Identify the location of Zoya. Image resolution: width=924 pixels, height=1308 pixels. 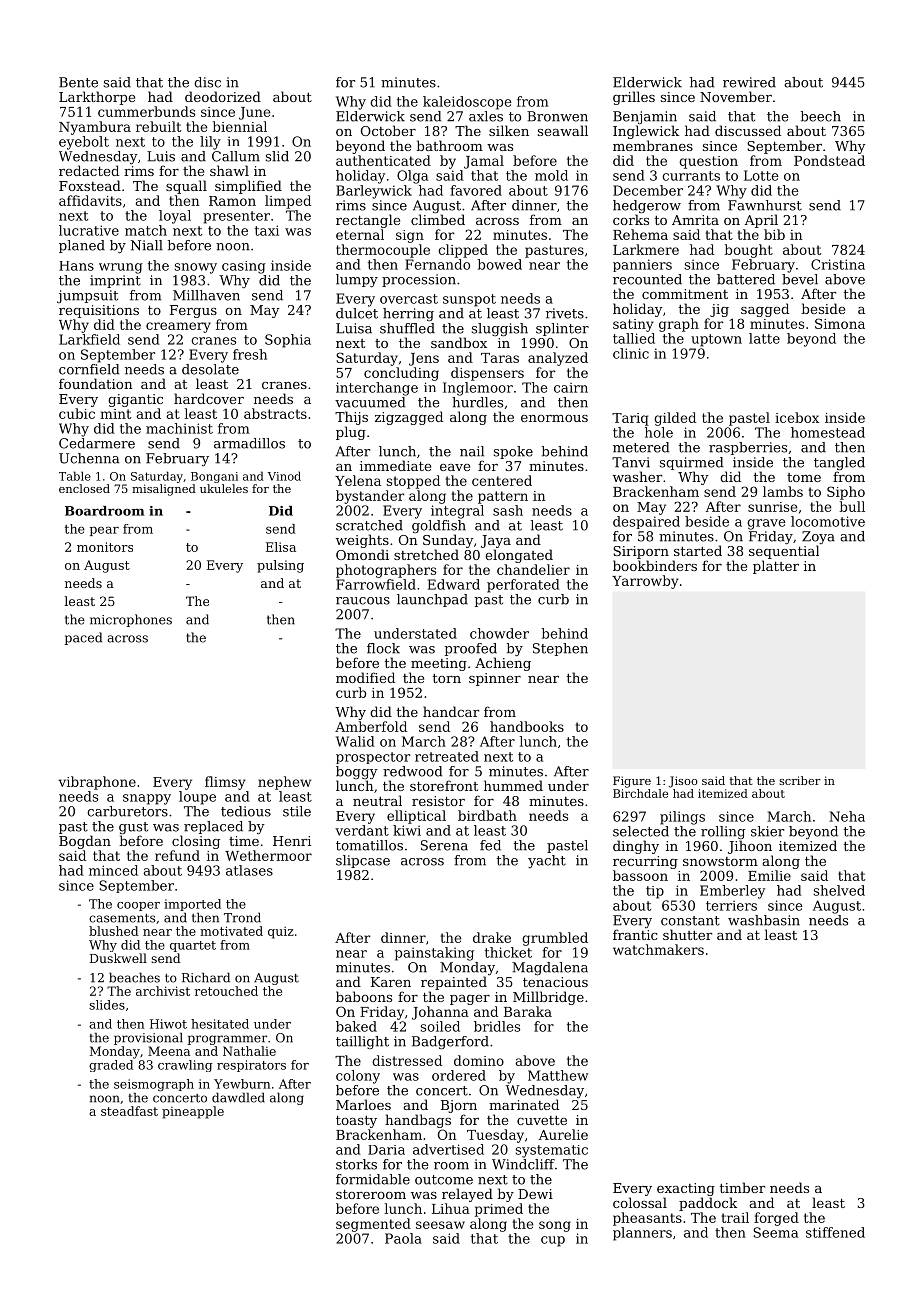
(818, 537).
